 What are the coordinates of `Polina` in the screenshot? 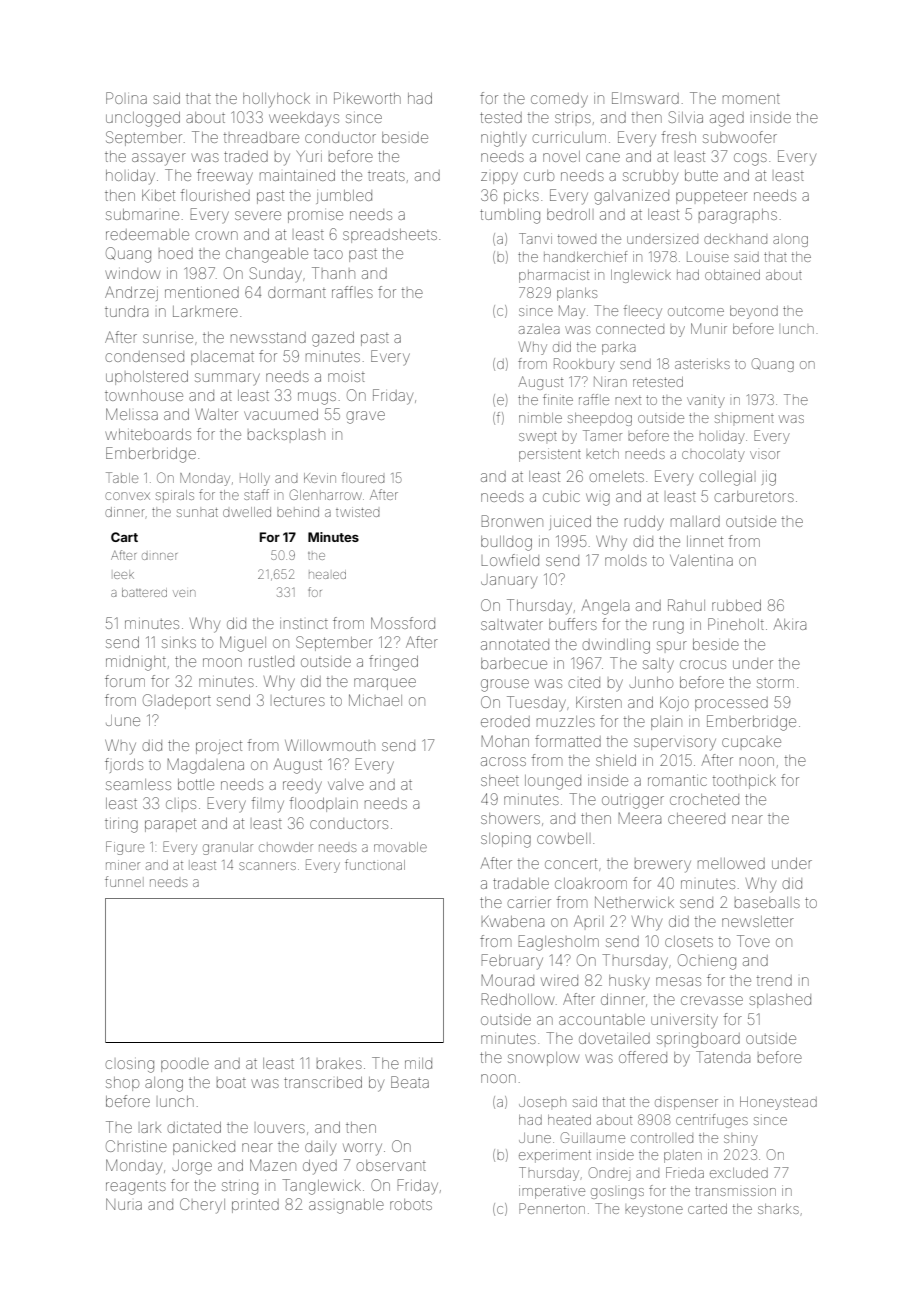 It's located at (126, 98).
